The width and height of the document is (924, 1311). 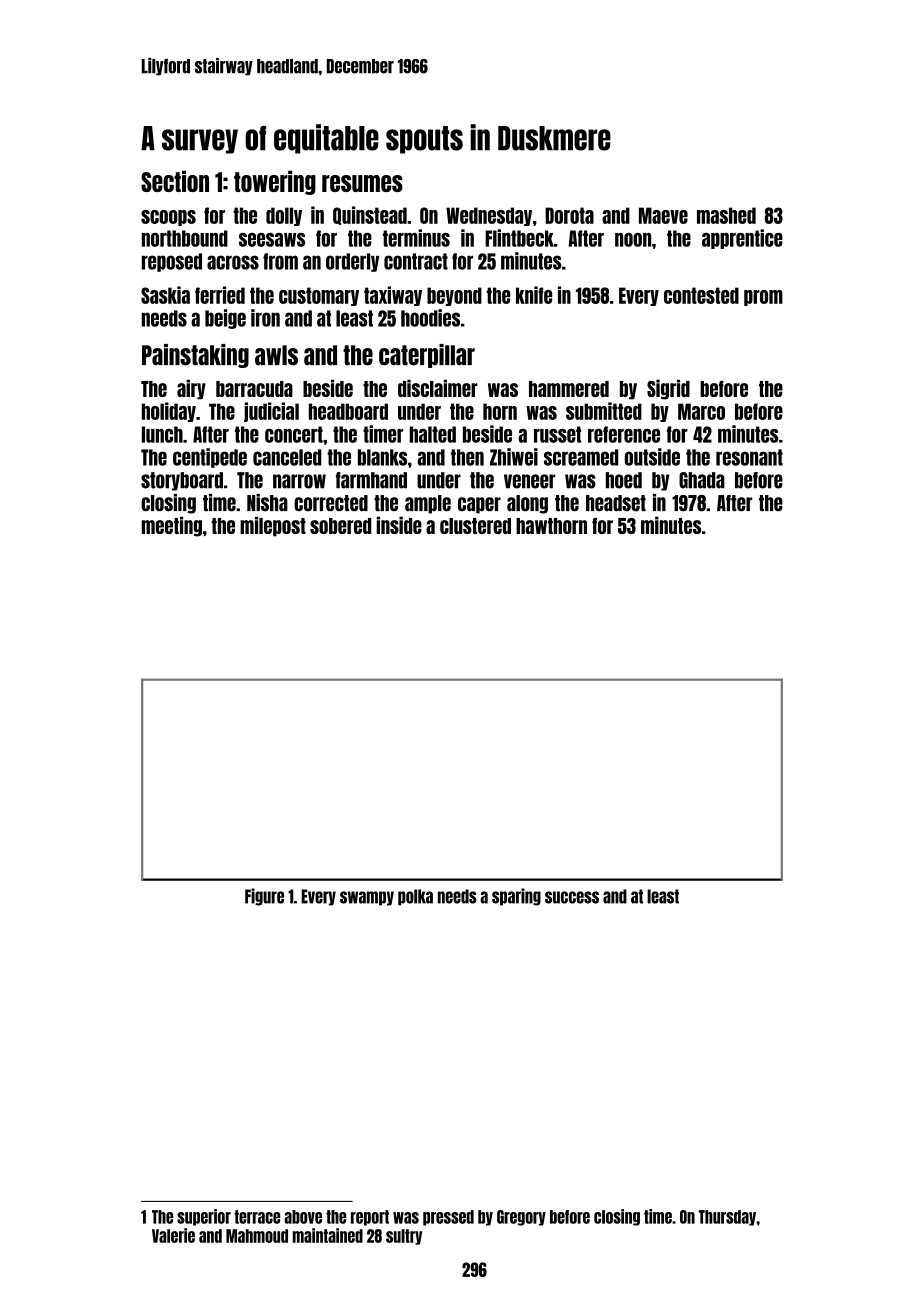 I want to click on Thursday, so click(x=727, y=1218).
